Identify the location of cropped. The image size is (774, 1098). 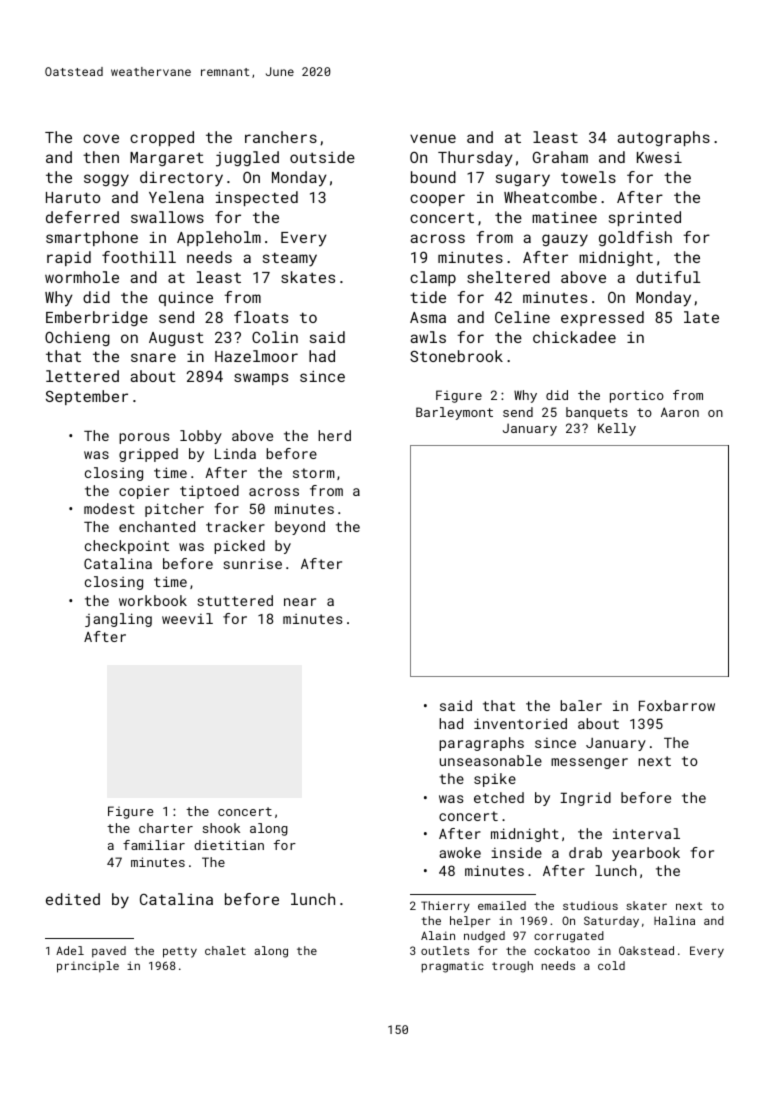
(162, 138).
